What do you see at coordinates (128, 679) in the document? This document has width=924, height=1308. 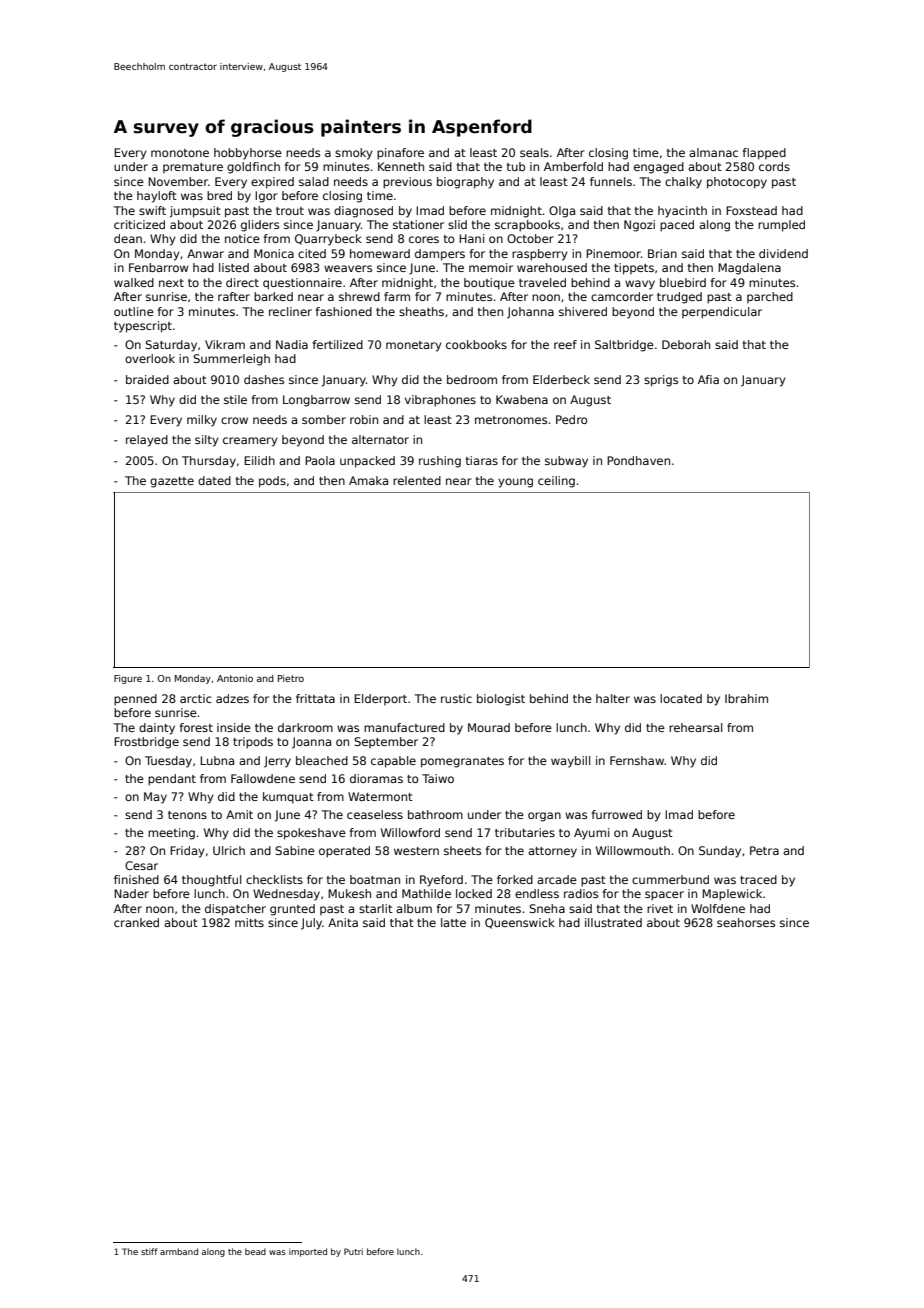 I see `Figure` at bounding box center [128, 679].
